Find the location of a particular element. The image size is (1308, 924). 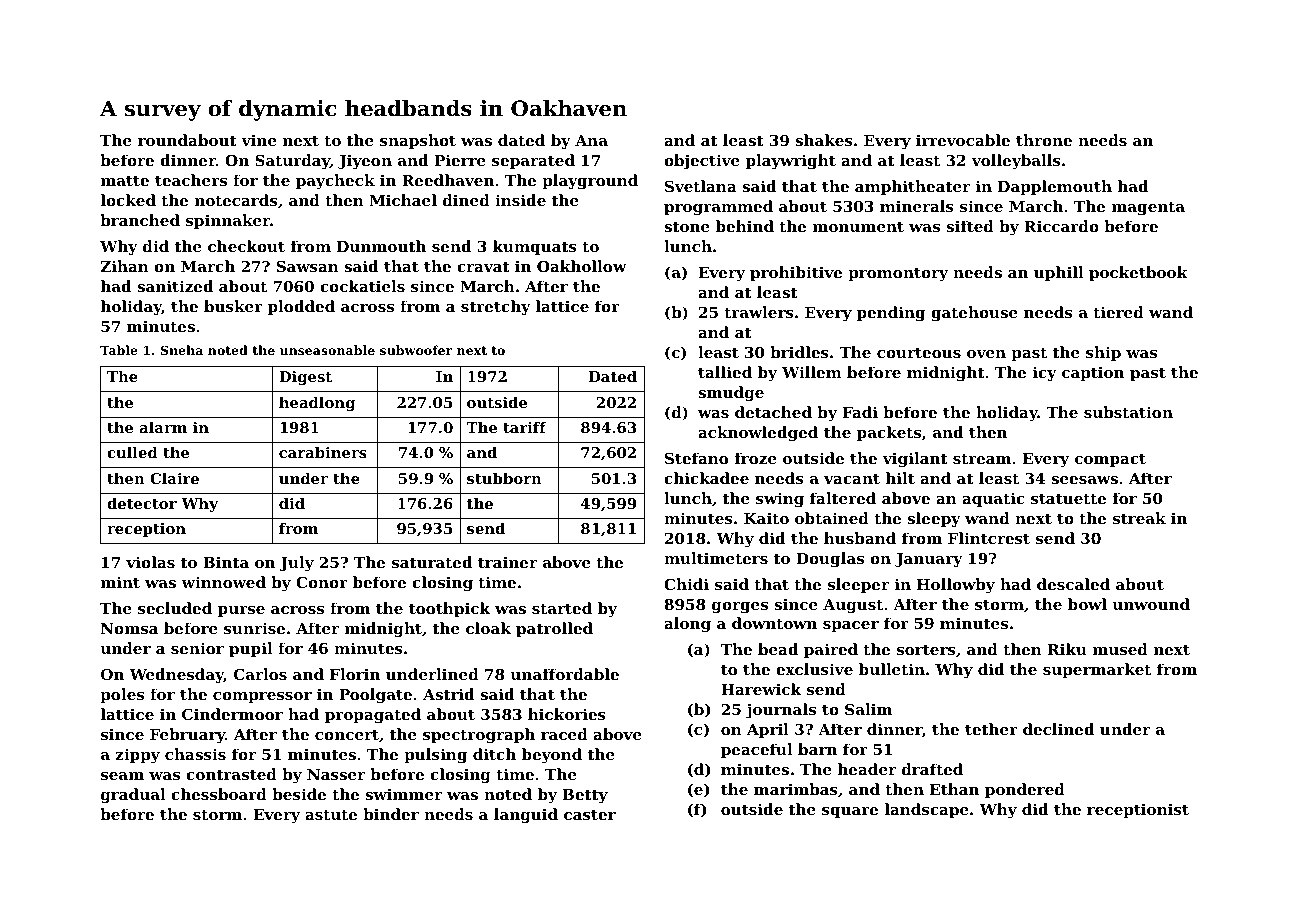

throne is located at coordinates (1044, 140).
